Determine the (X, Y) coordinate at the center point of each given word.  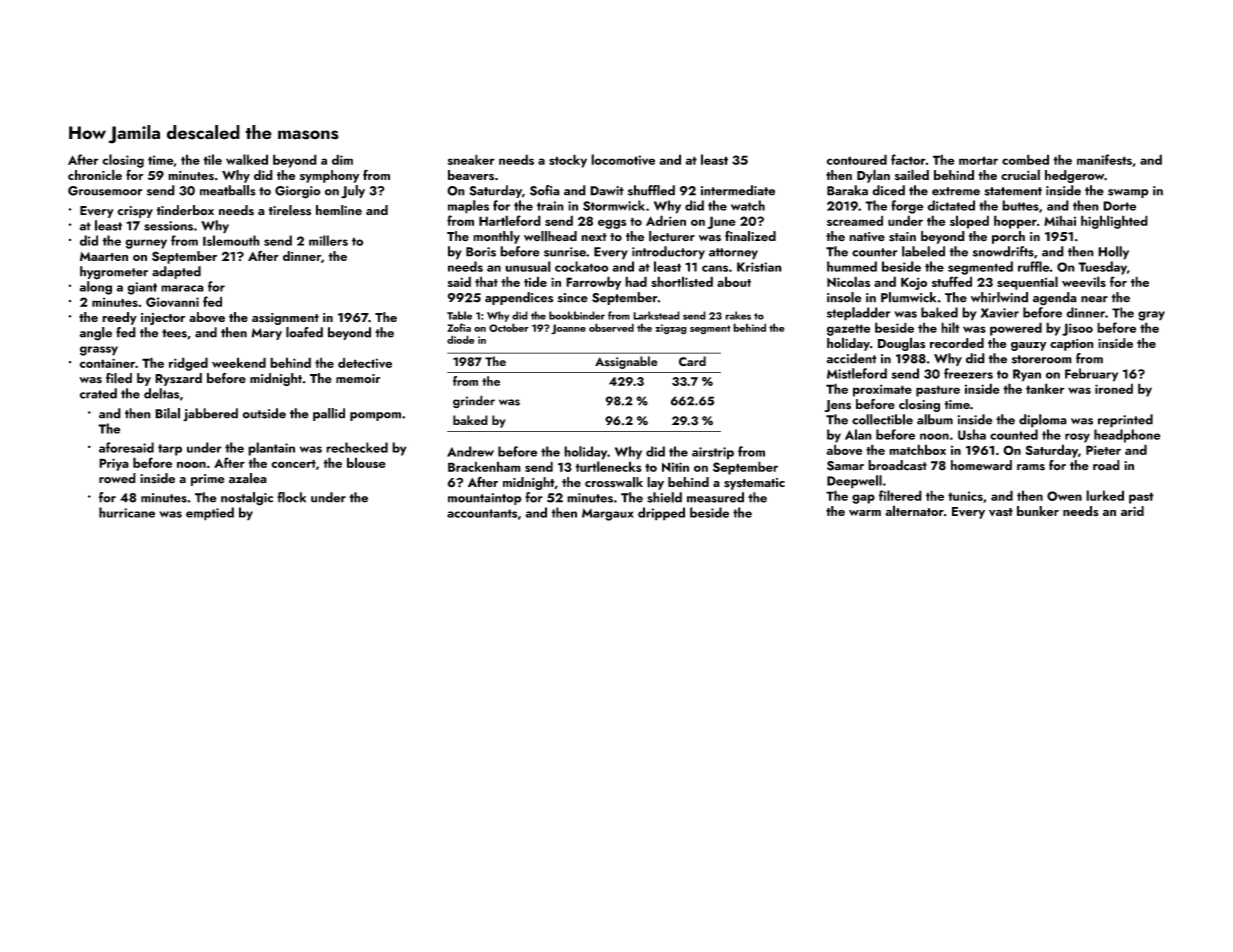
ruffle (1034, 266)
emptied (210, 514)
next (594, 237)
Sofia (545, 190)
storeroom (1042, 359)
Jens (837, 406)
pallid (329, 414)
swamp (1128, 193)
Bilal (167, 413)
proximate (882, 390)
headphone (1127, 436)
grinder (474, 402)
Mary (266, 334)
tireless (290, 210)
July (353, 192)
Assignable (626, 362)
